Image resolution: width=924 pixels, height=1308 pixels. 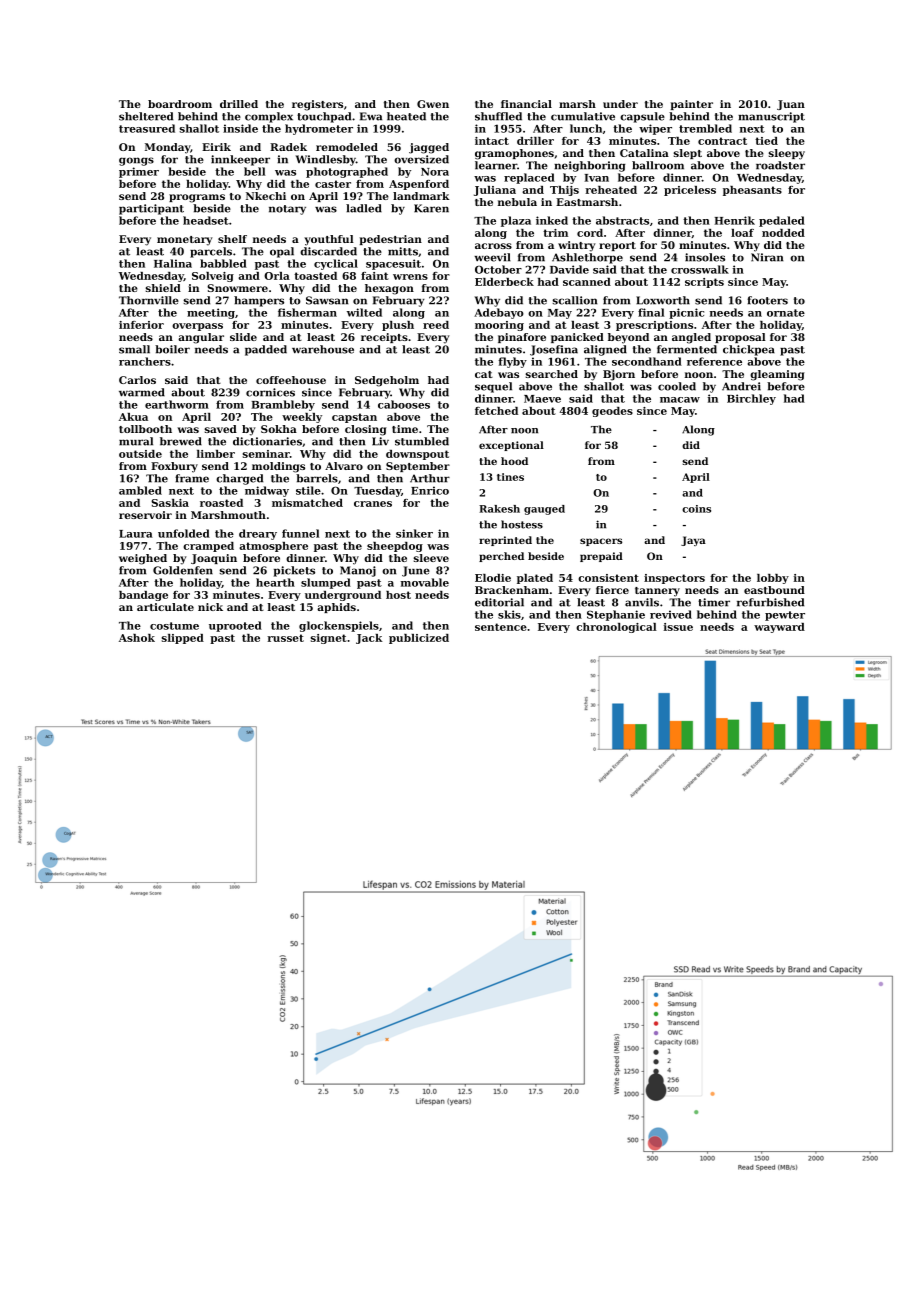 What do you see at coordinates (149, 300) in the screenshot?
I see `Thornville` at bounding box center [149, 300].
